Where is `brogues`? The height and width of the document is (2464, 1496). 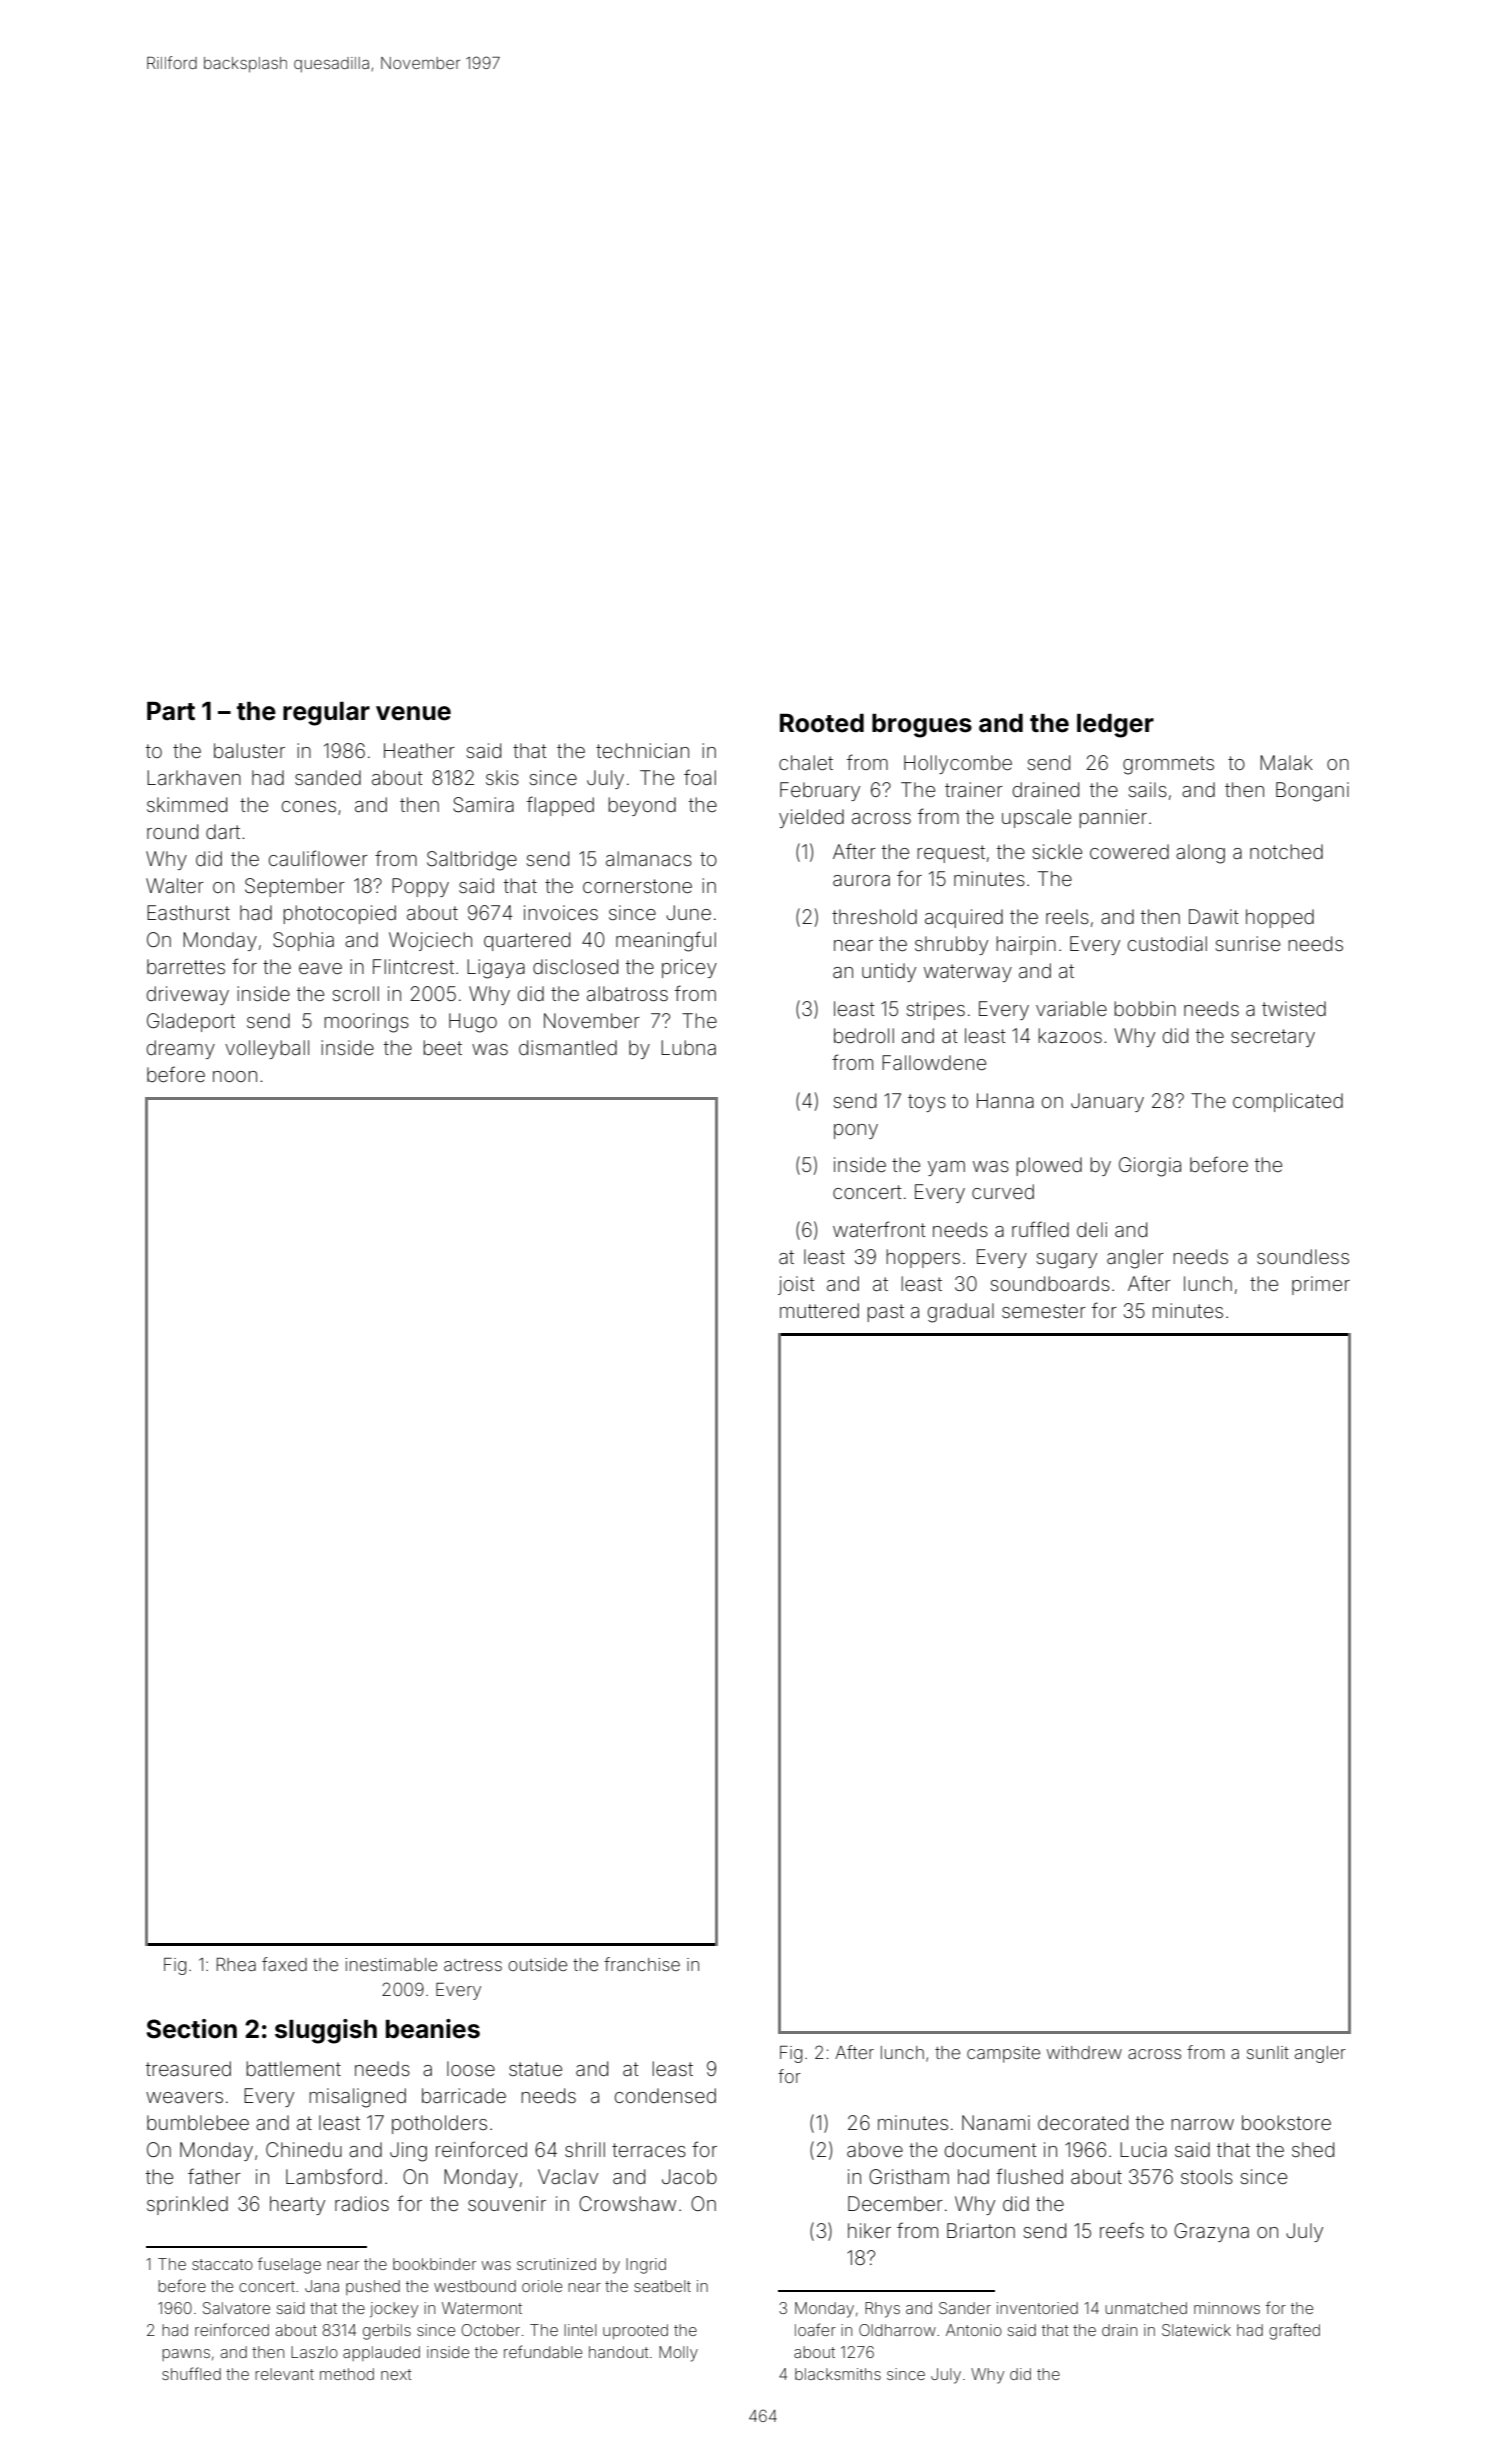 brogues is located at coordinates (922, 726).
